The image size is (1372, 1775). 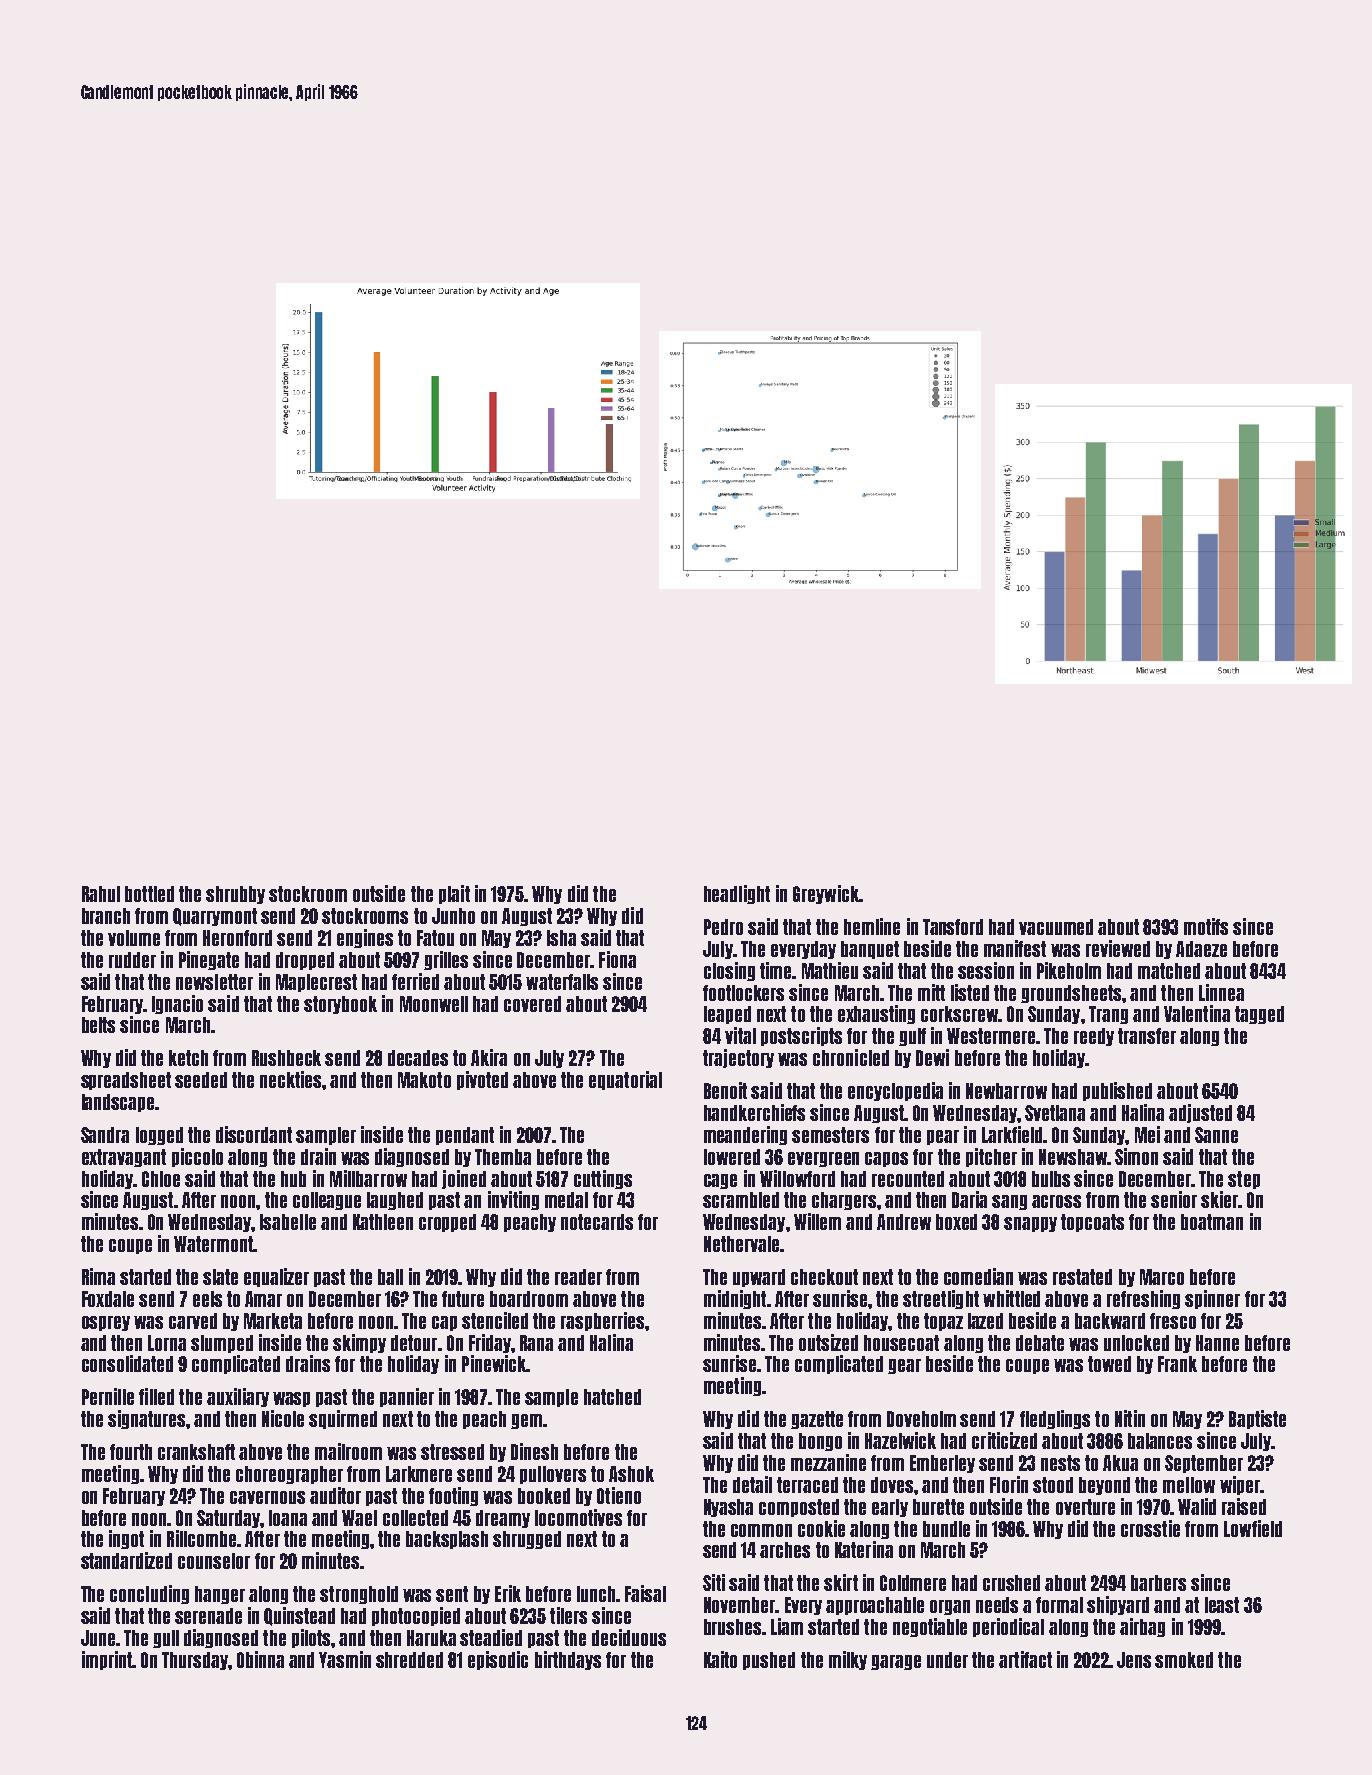 I want to click on equatorial, so click(x=625, y=1080).
